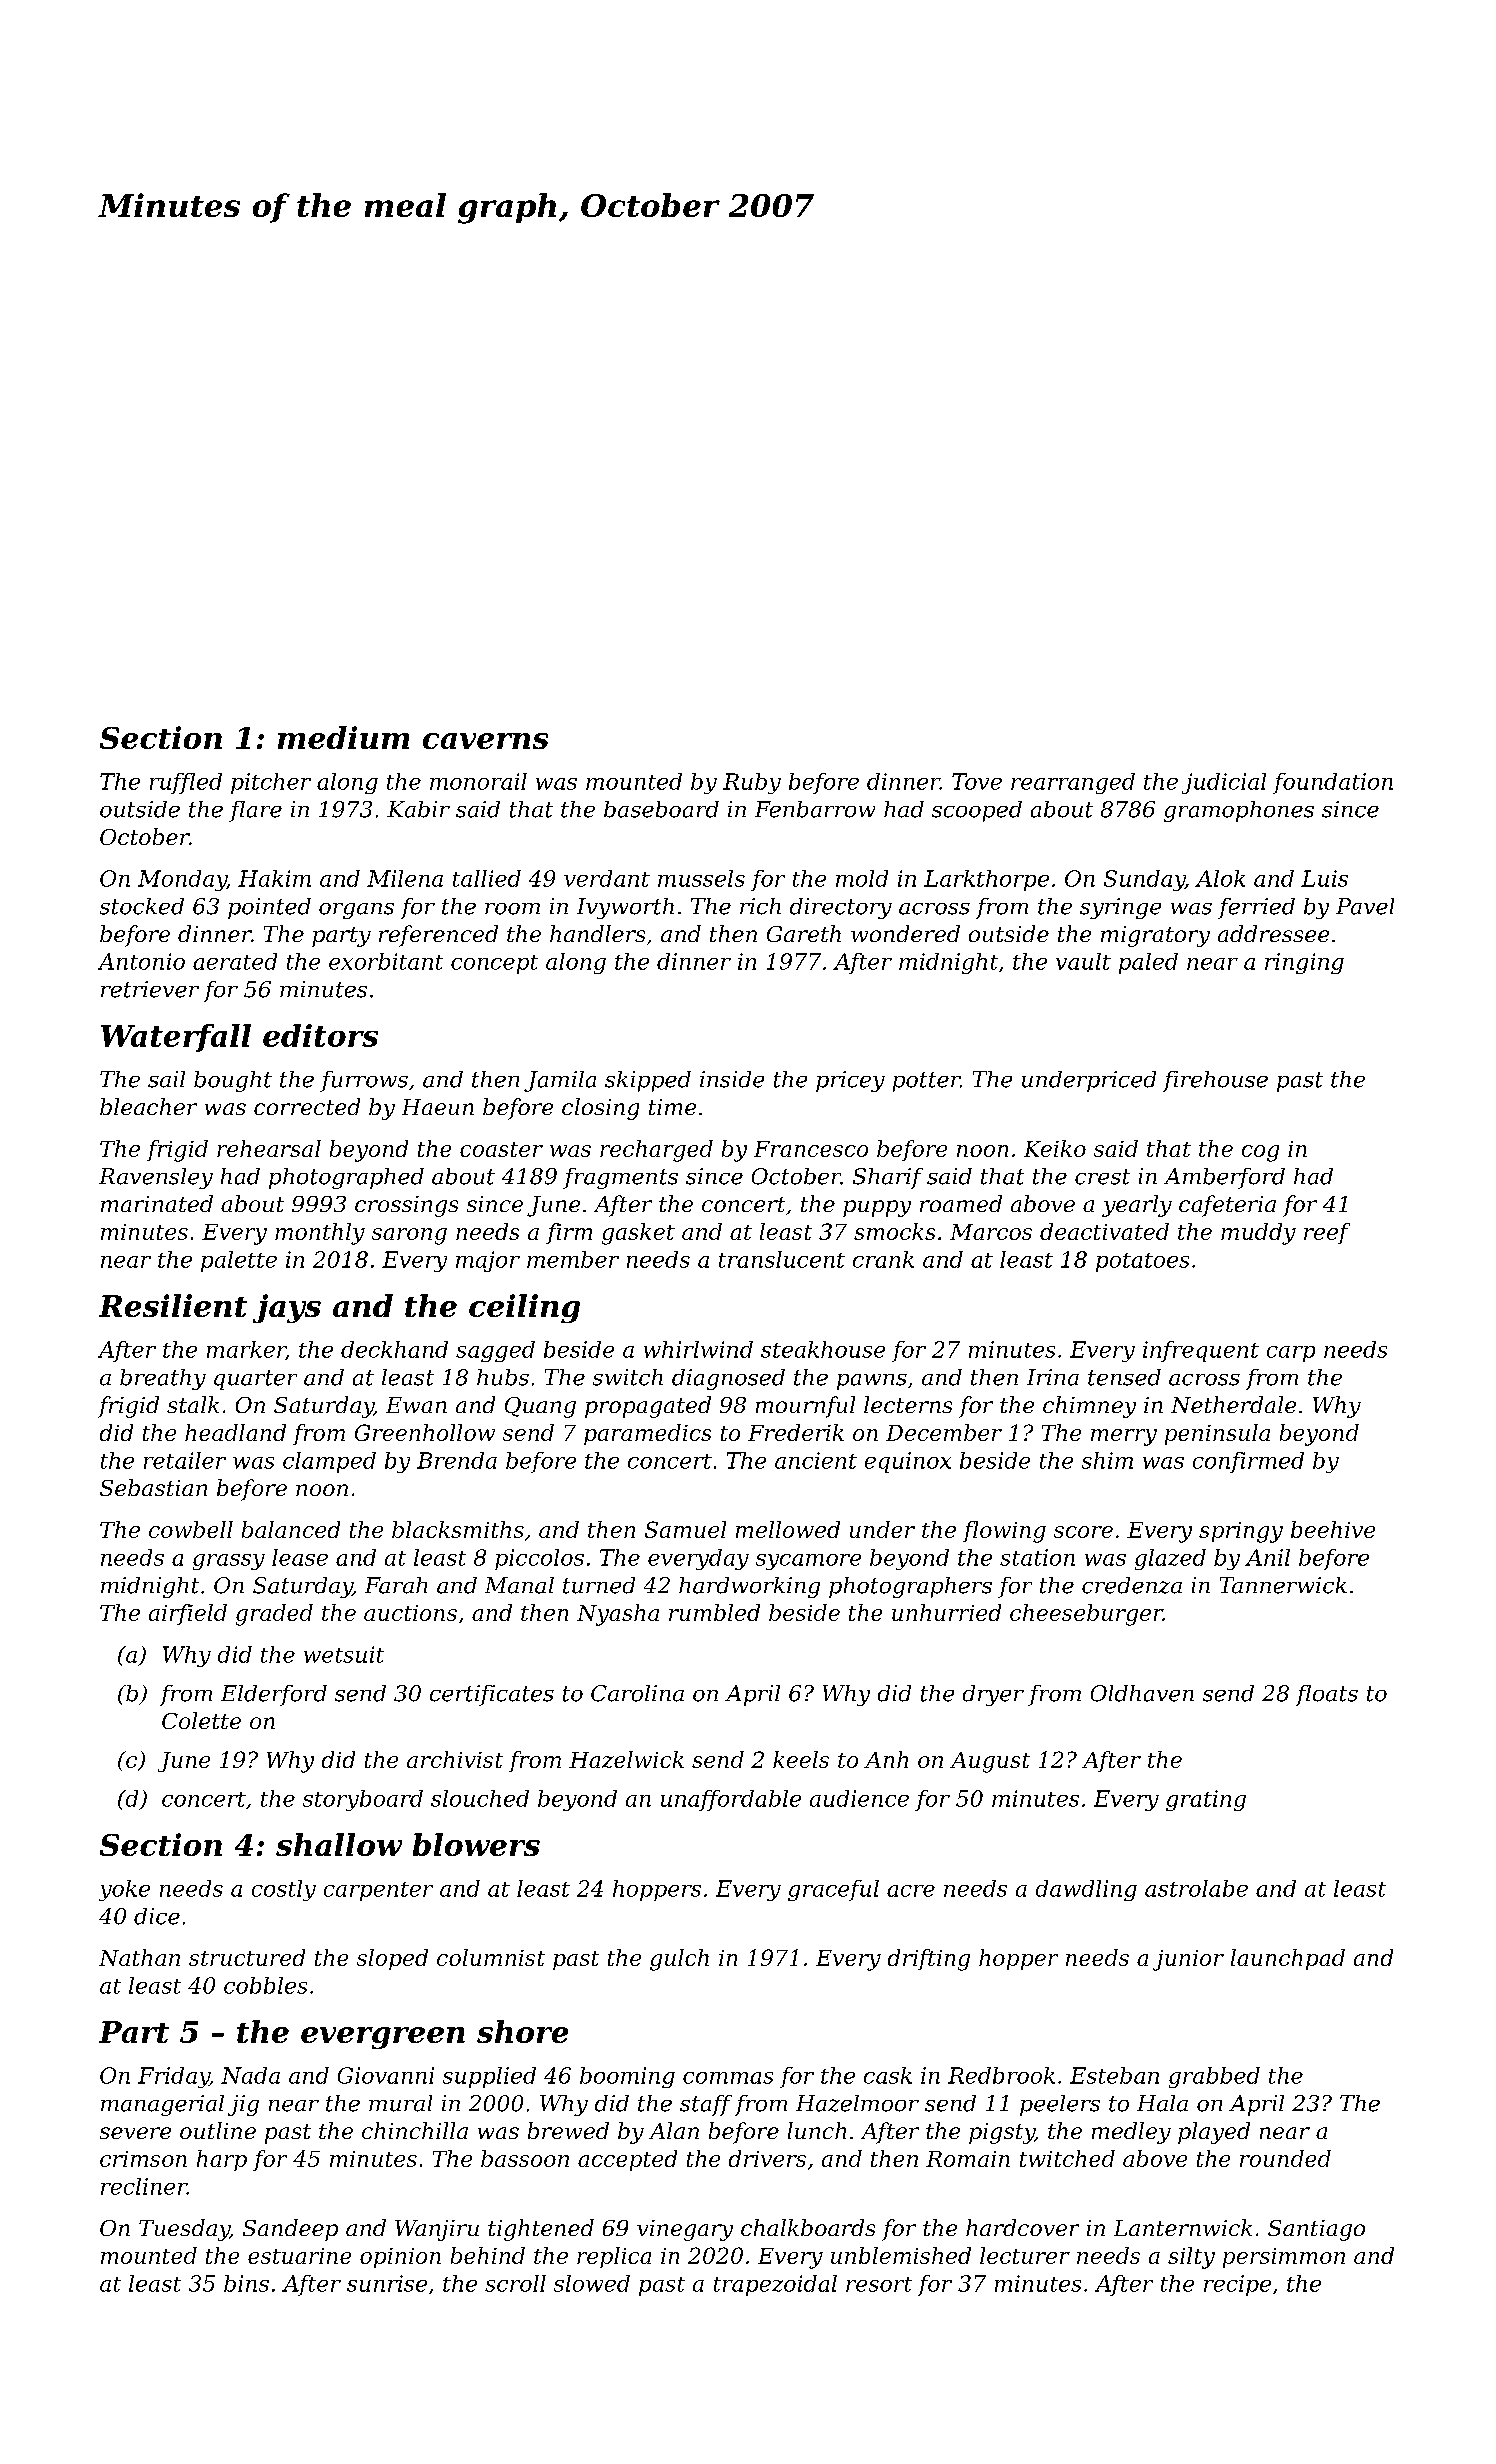 The image size is (1496, 2464). I want to click on bins, so click(246, 2283).
